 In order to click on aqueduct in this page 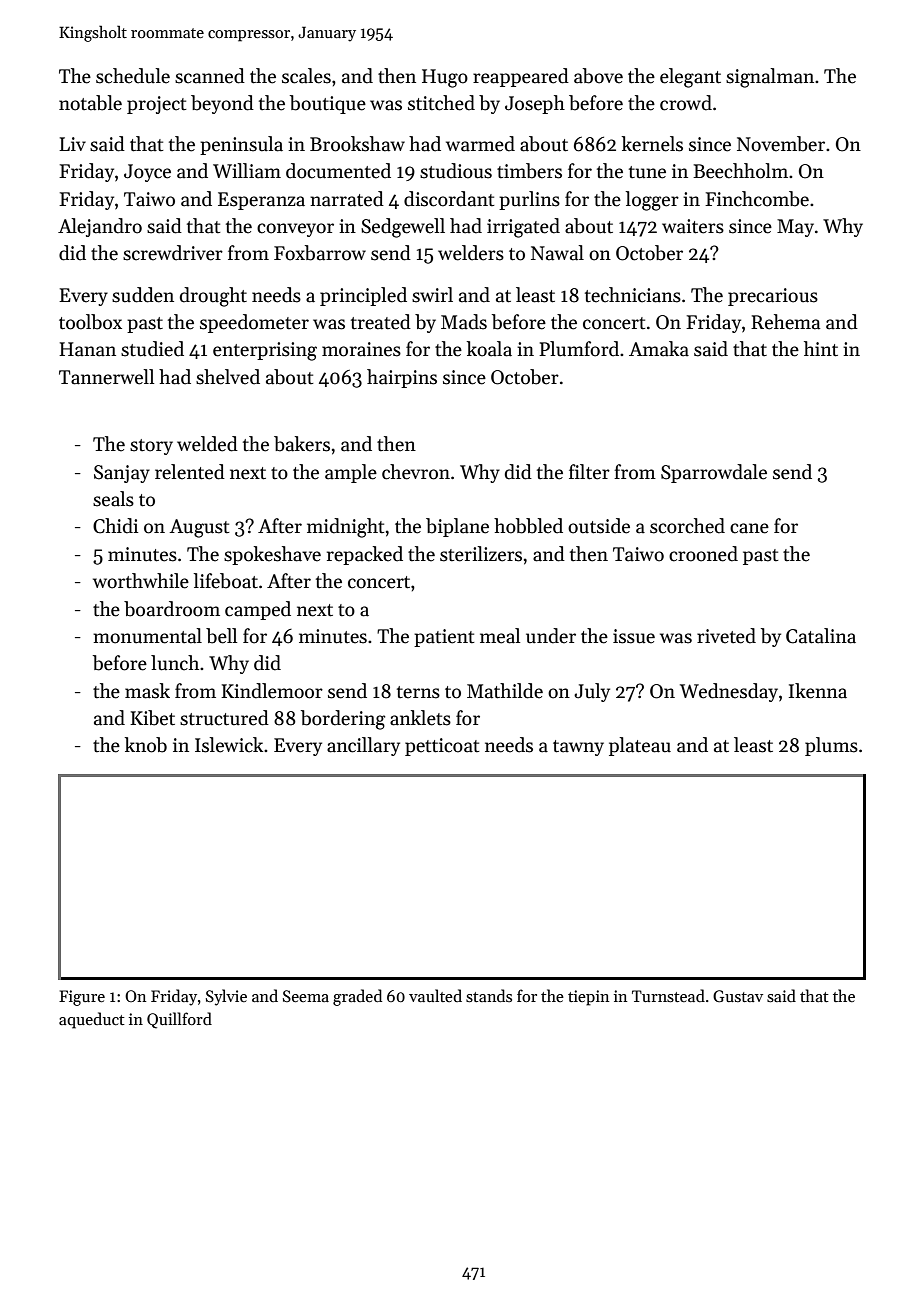, I will do `click(92, 1020)`.
